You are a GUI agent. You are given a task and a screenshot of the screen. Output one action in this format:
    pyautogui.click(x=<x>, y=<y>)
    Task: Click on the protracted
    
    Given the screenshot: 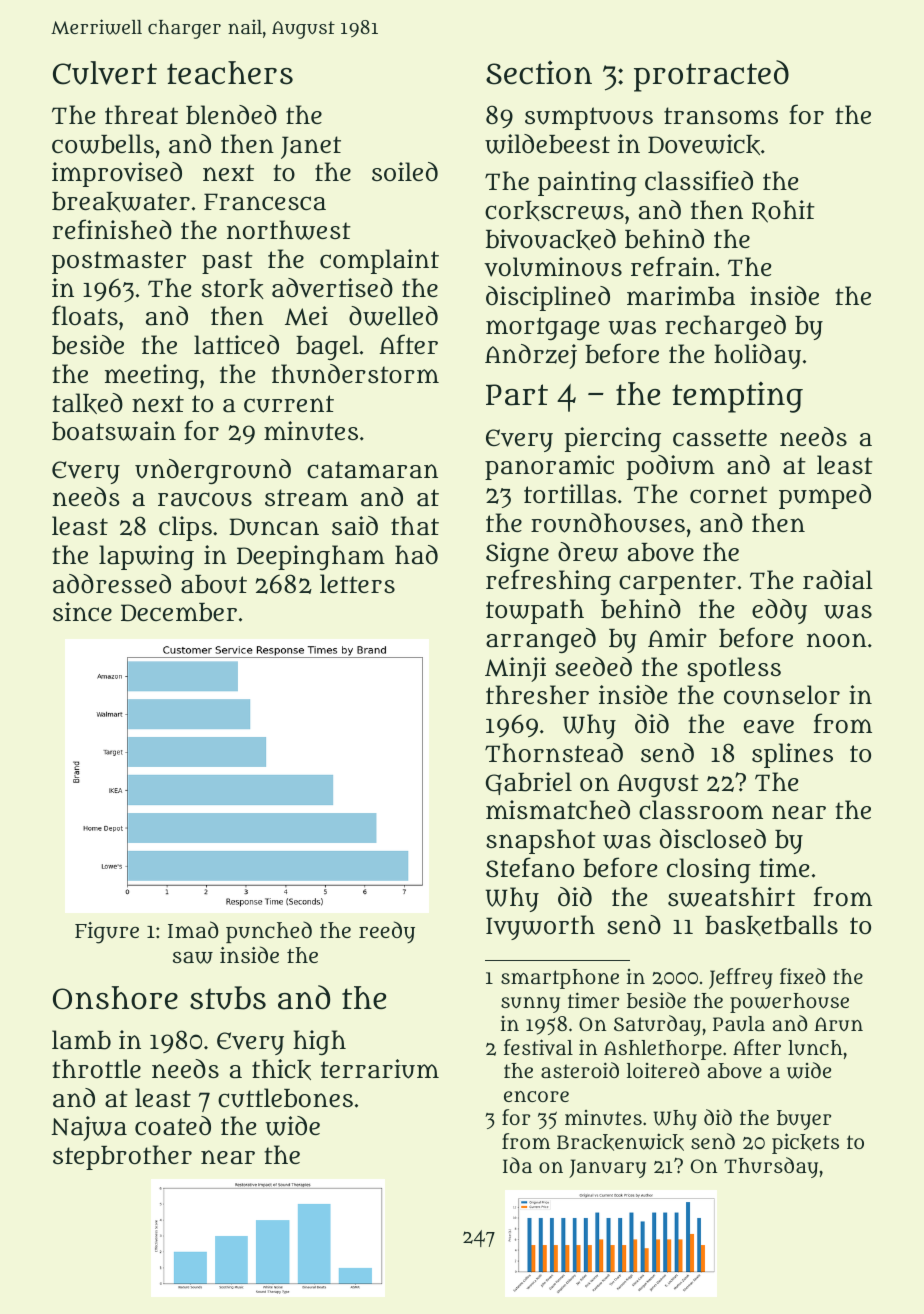 What is the action you would take?
    pyautogui.click(x=711, y=76)
